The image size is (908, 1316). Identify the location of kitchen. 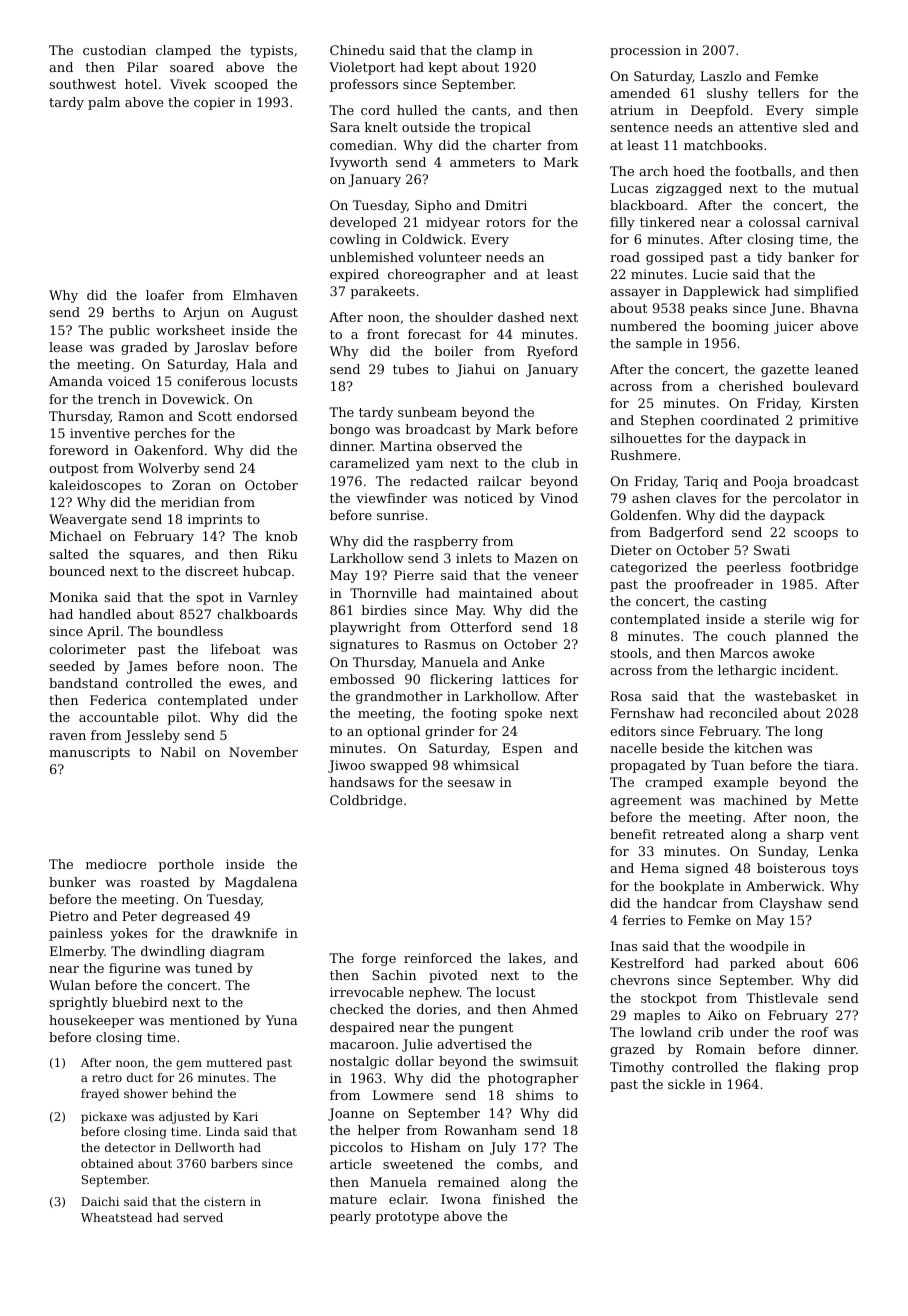
(758, 748).
